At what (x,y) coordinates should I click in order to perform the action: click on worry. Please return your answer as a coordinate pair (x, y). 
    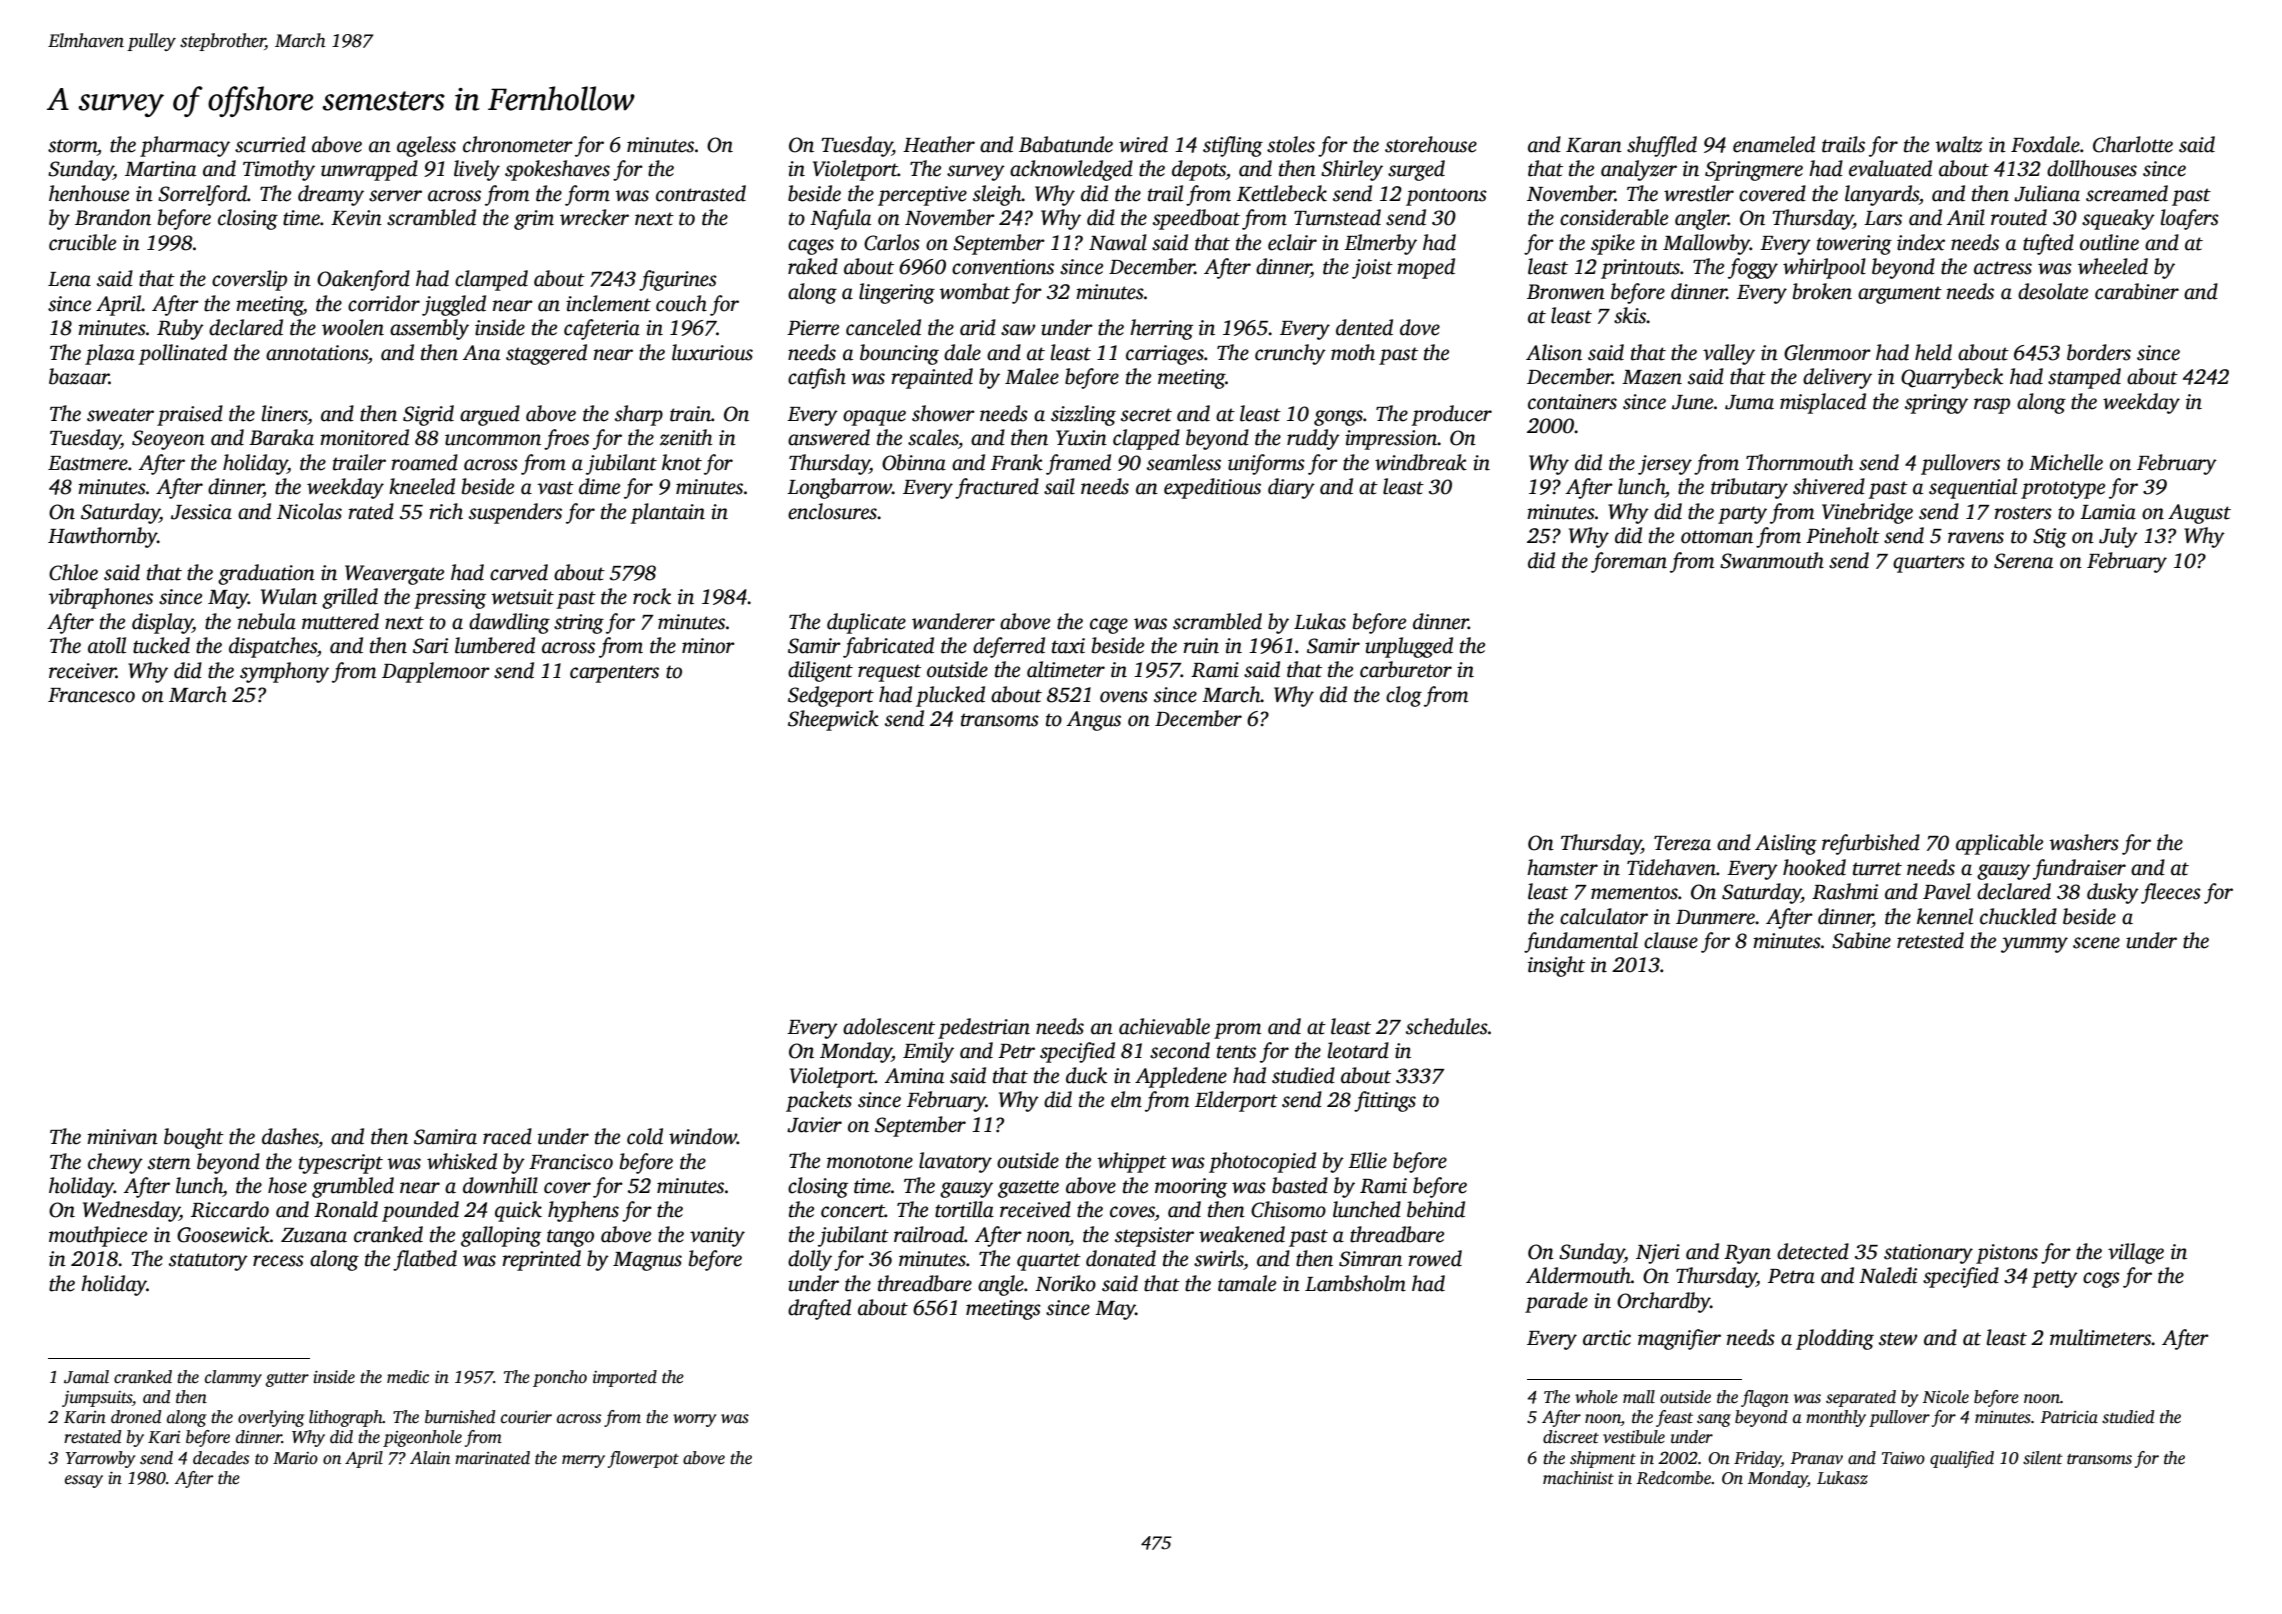
    Looking at the image, I should click on (694, 1420).
